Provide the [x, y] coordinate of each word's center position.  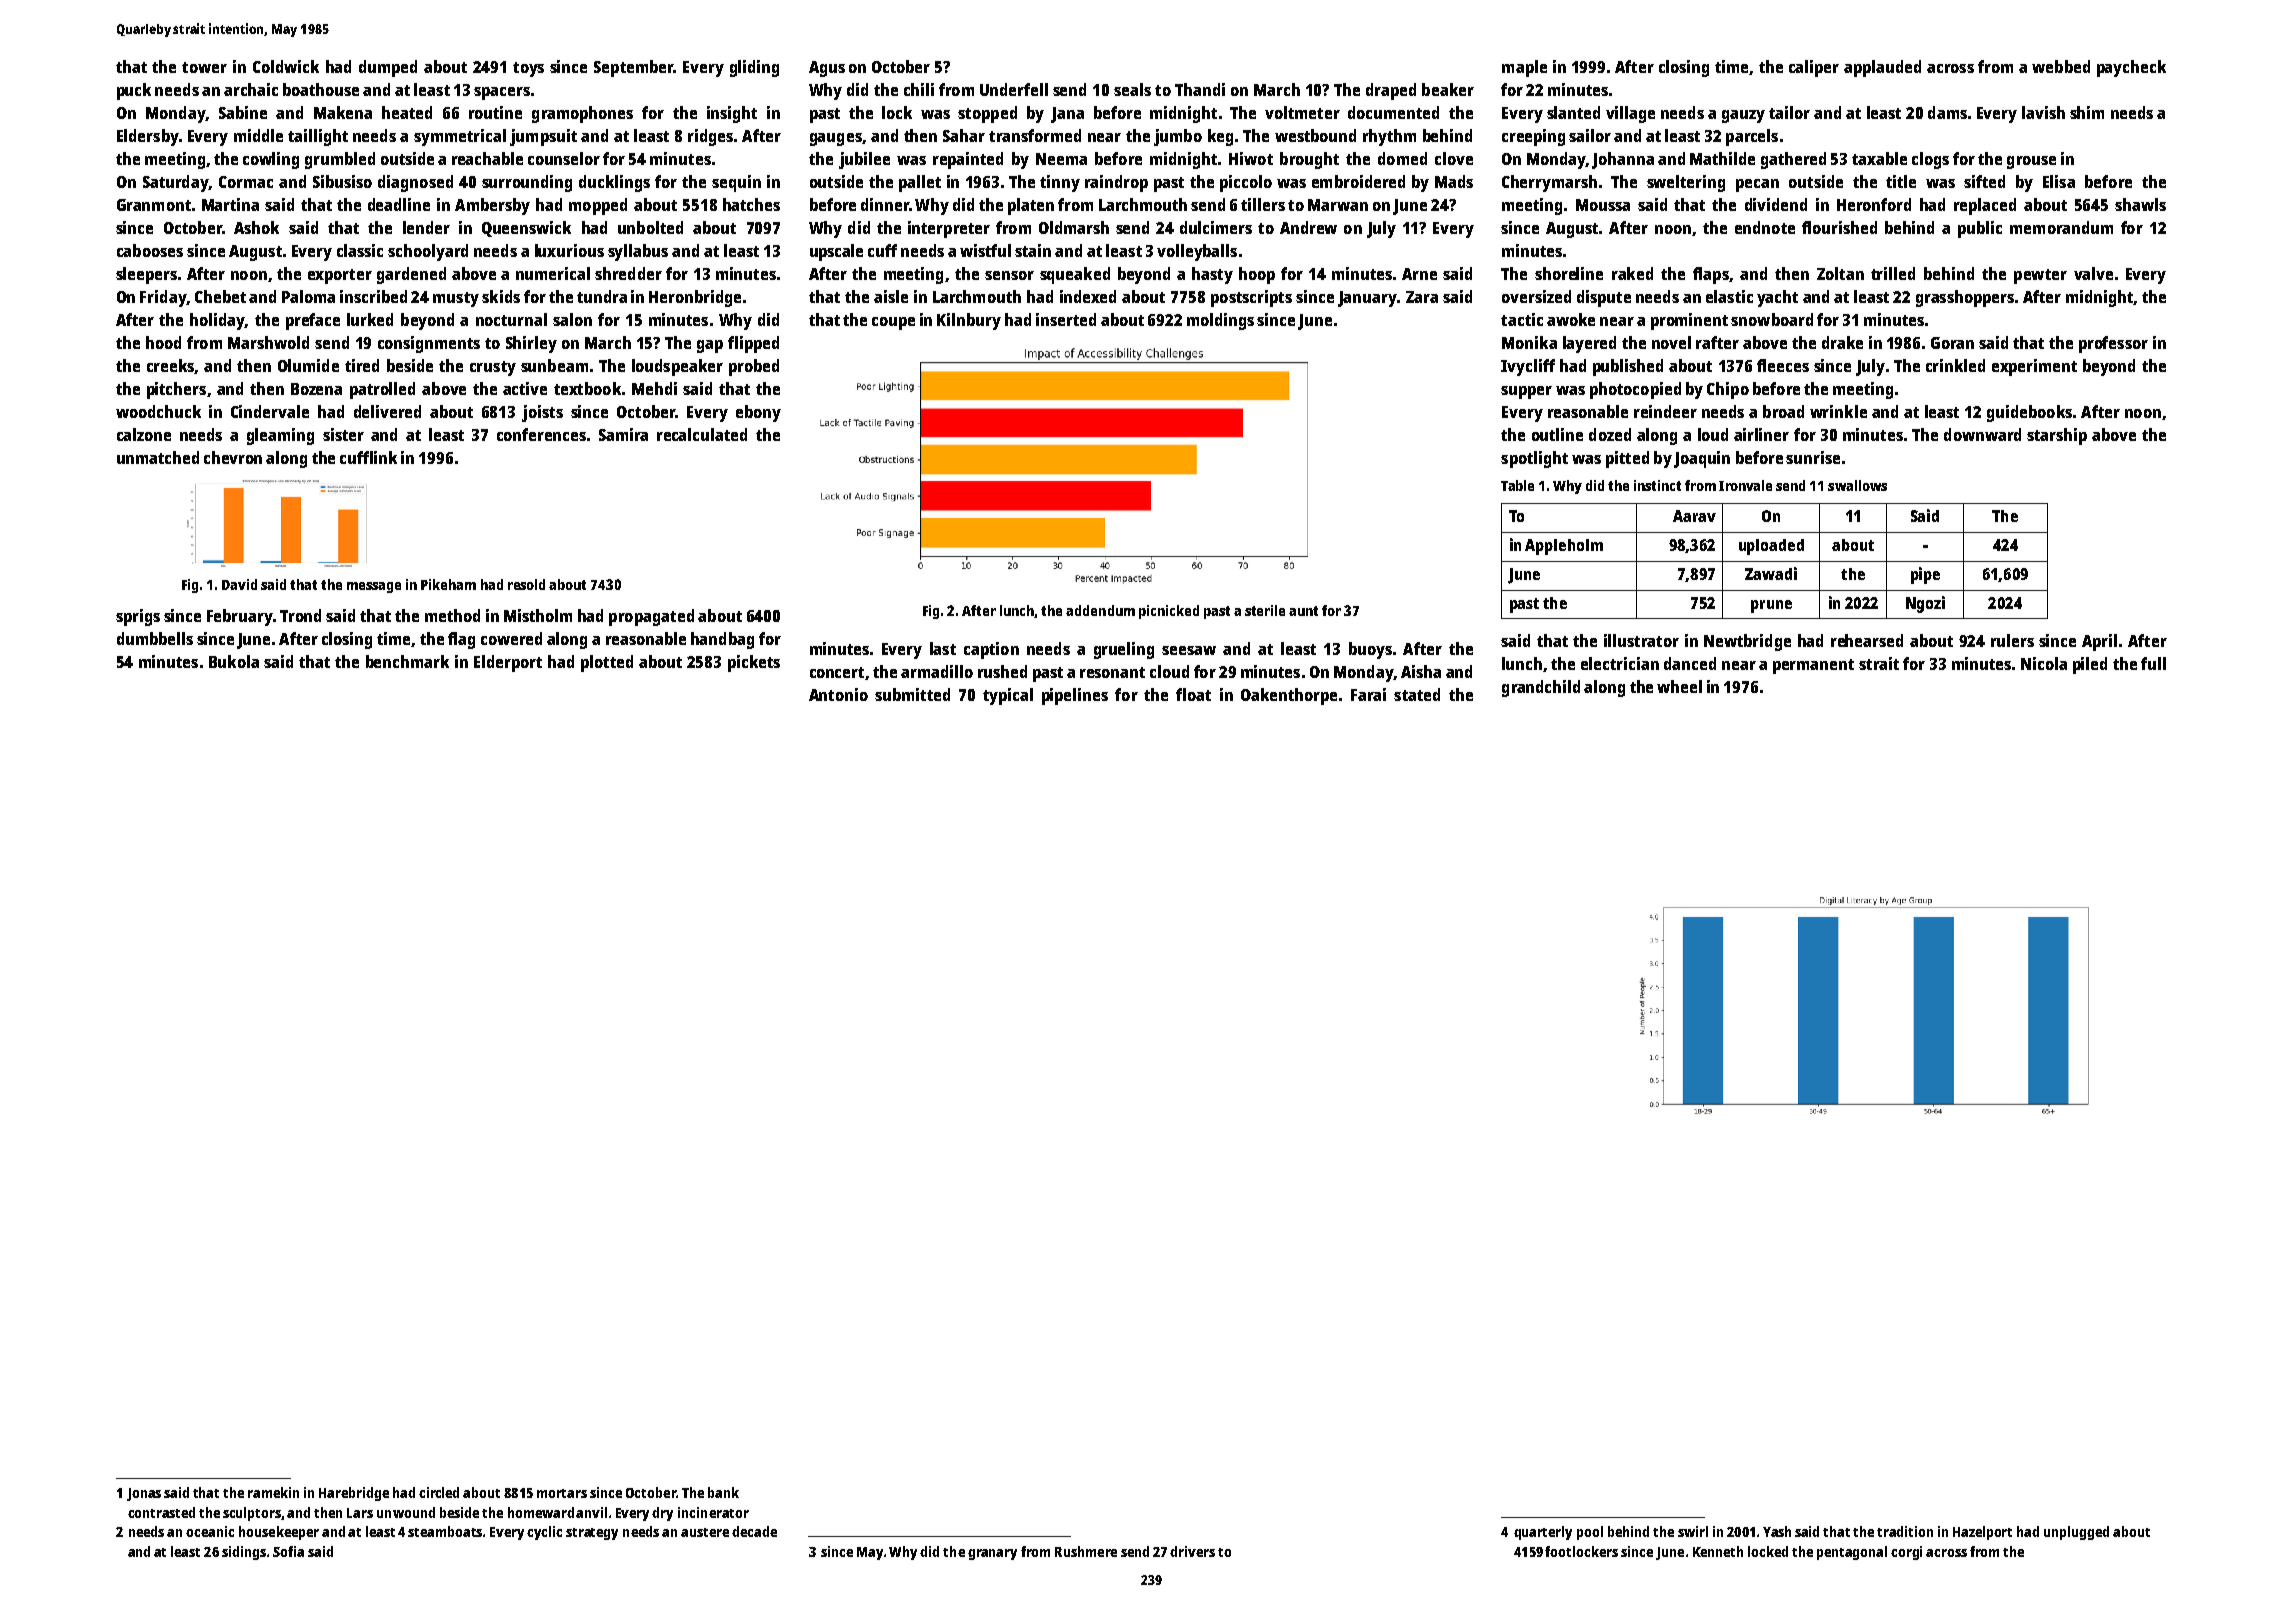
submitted [912, 694]
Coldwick [286, 66]
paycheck [2131, 68]
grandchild [1541, 688]
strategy [592, 1534]
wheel [1679, 686]
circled [439, 1492]
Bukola [234, 661]
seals [1132, 89]
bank [723, 1492]
